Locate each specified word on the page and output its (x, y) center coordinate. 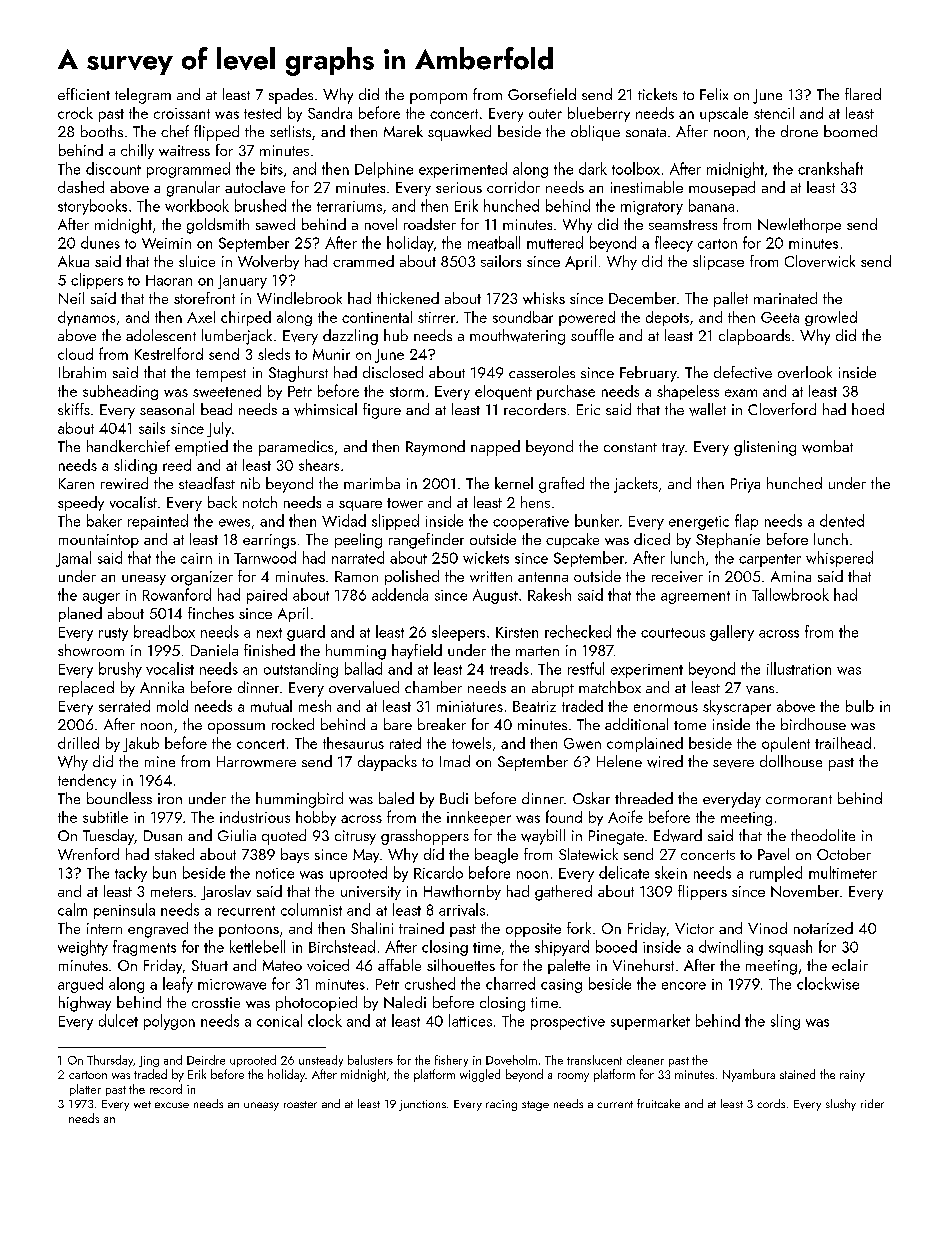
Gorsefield (542, 94)
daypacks (387, 763)
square (360, 506)
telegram (143, 96)
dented (842, 520)
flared (863, 94)
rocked (293, 724)
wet (142, 1104)
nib (250, 483)
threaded (644, 798)
